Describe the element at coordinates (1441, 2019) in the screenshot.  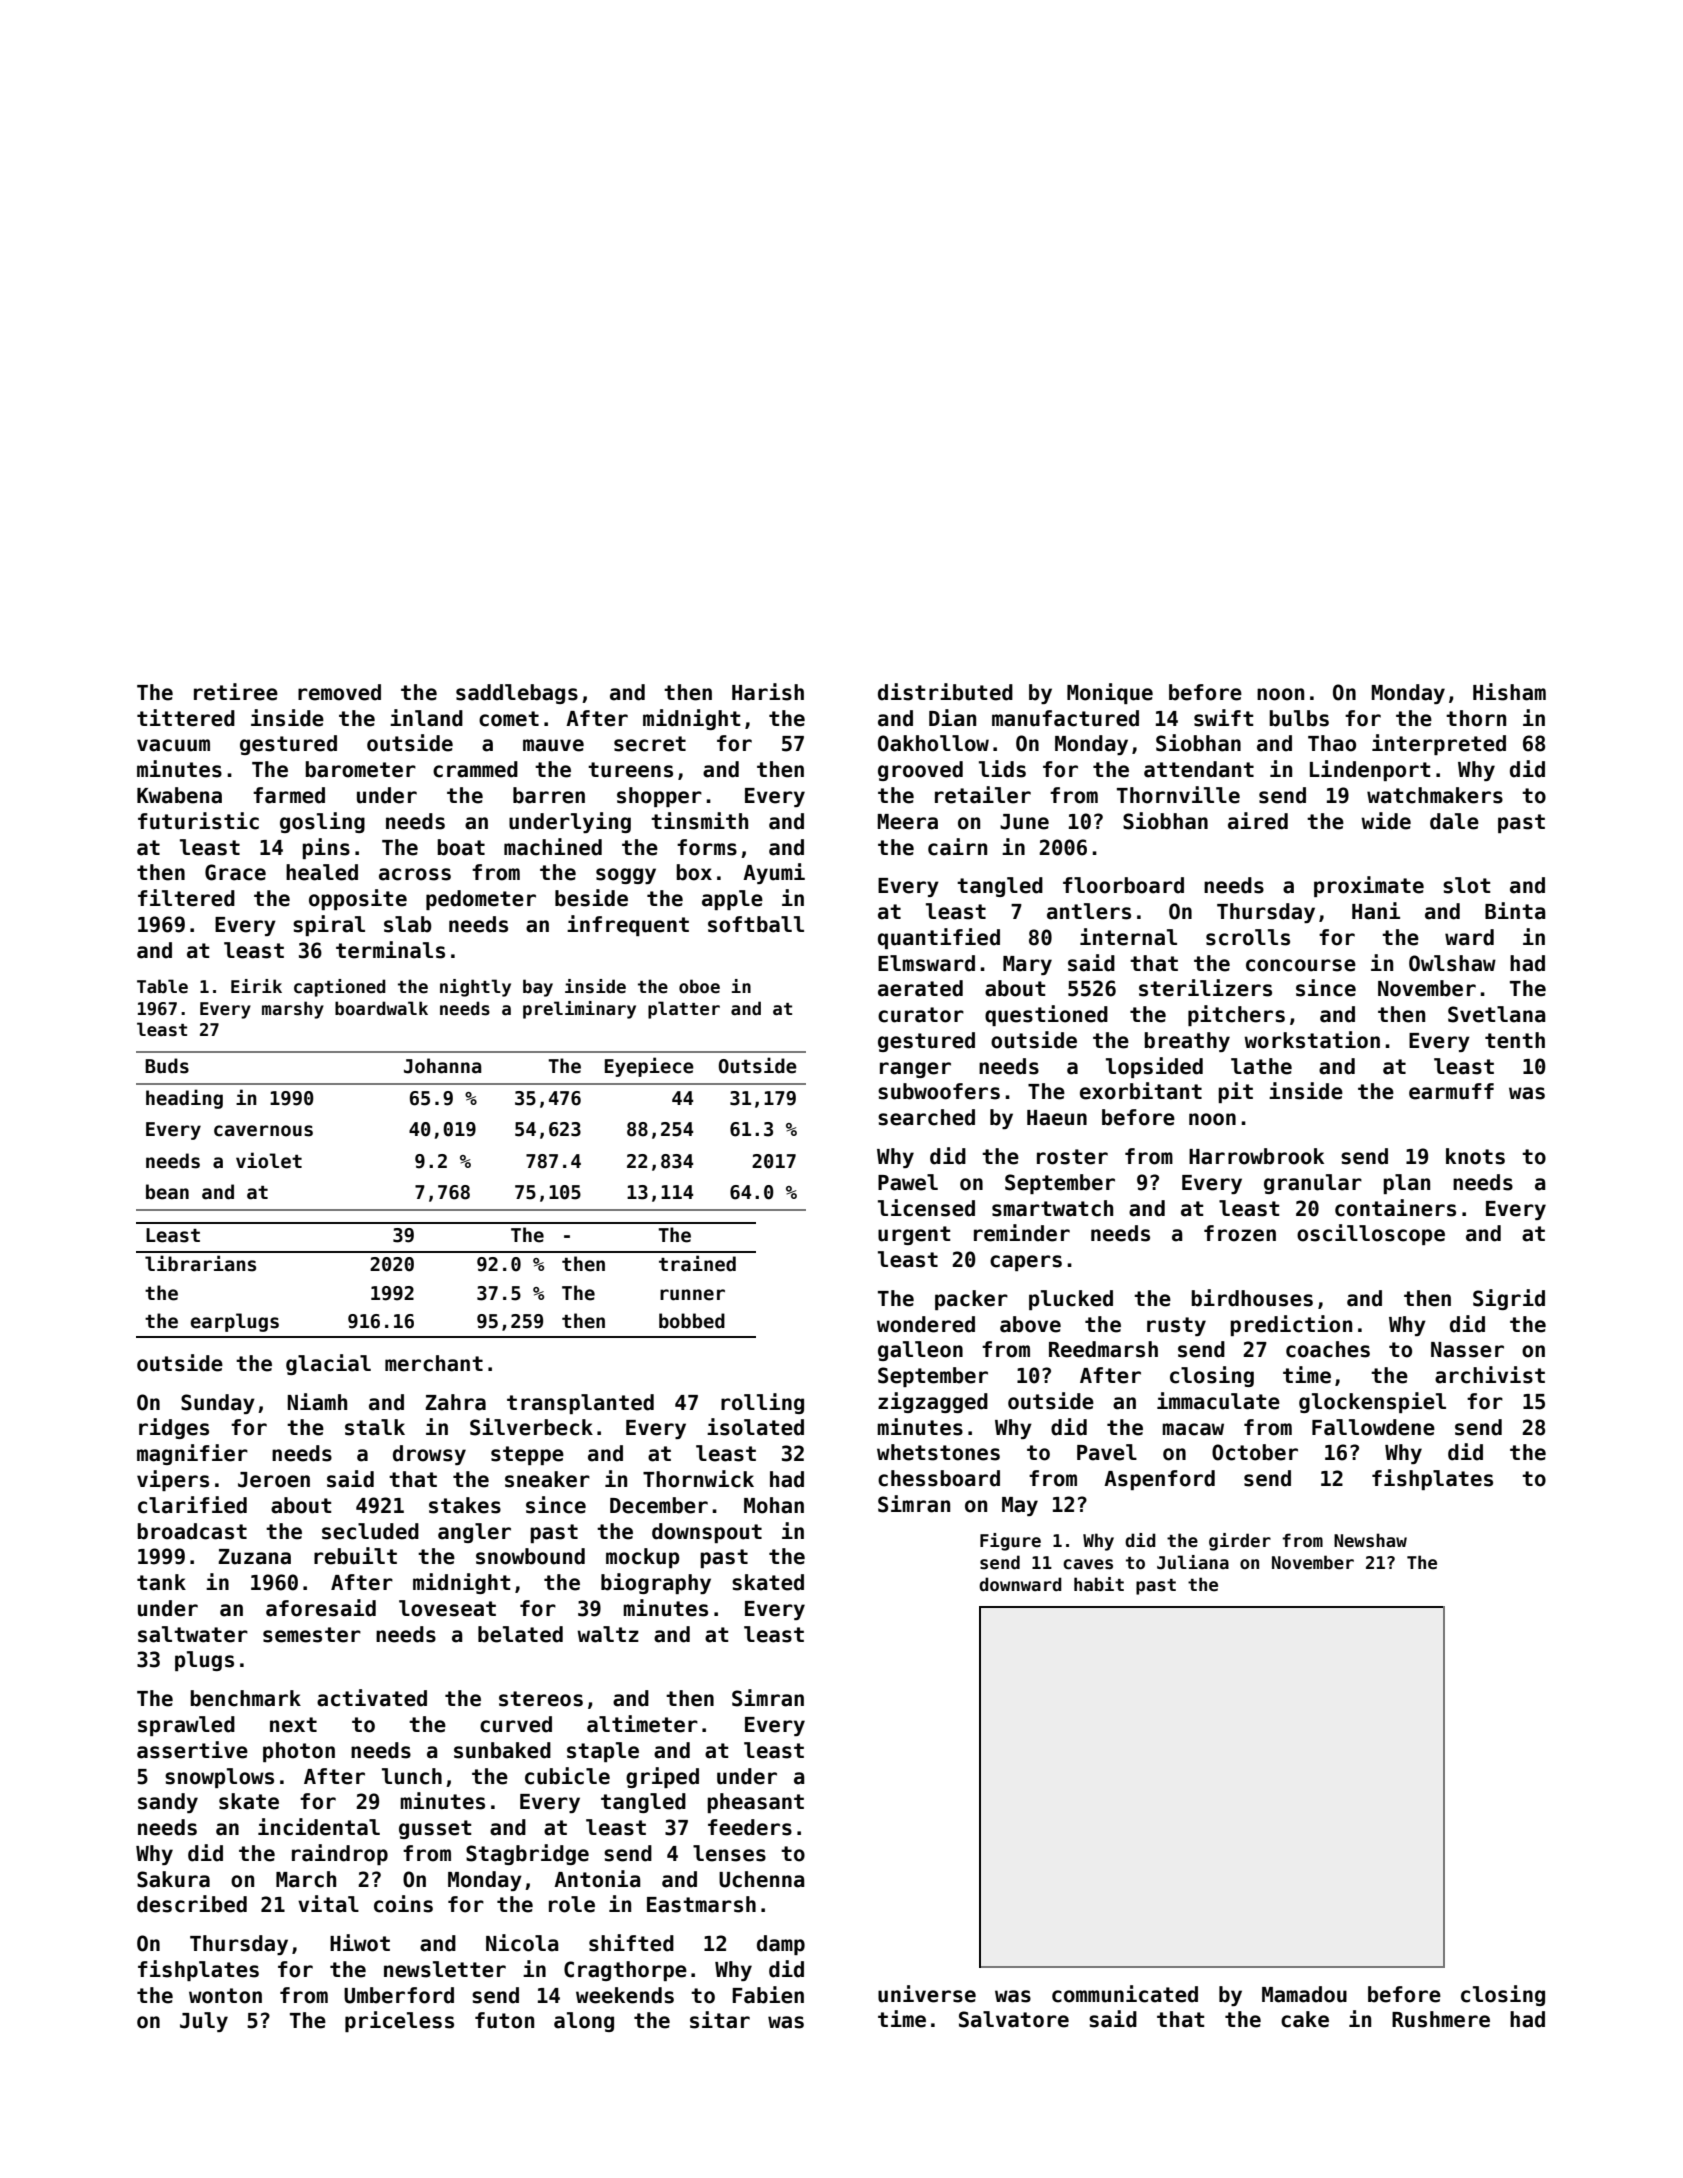
I see `Rushmere` at that location.
